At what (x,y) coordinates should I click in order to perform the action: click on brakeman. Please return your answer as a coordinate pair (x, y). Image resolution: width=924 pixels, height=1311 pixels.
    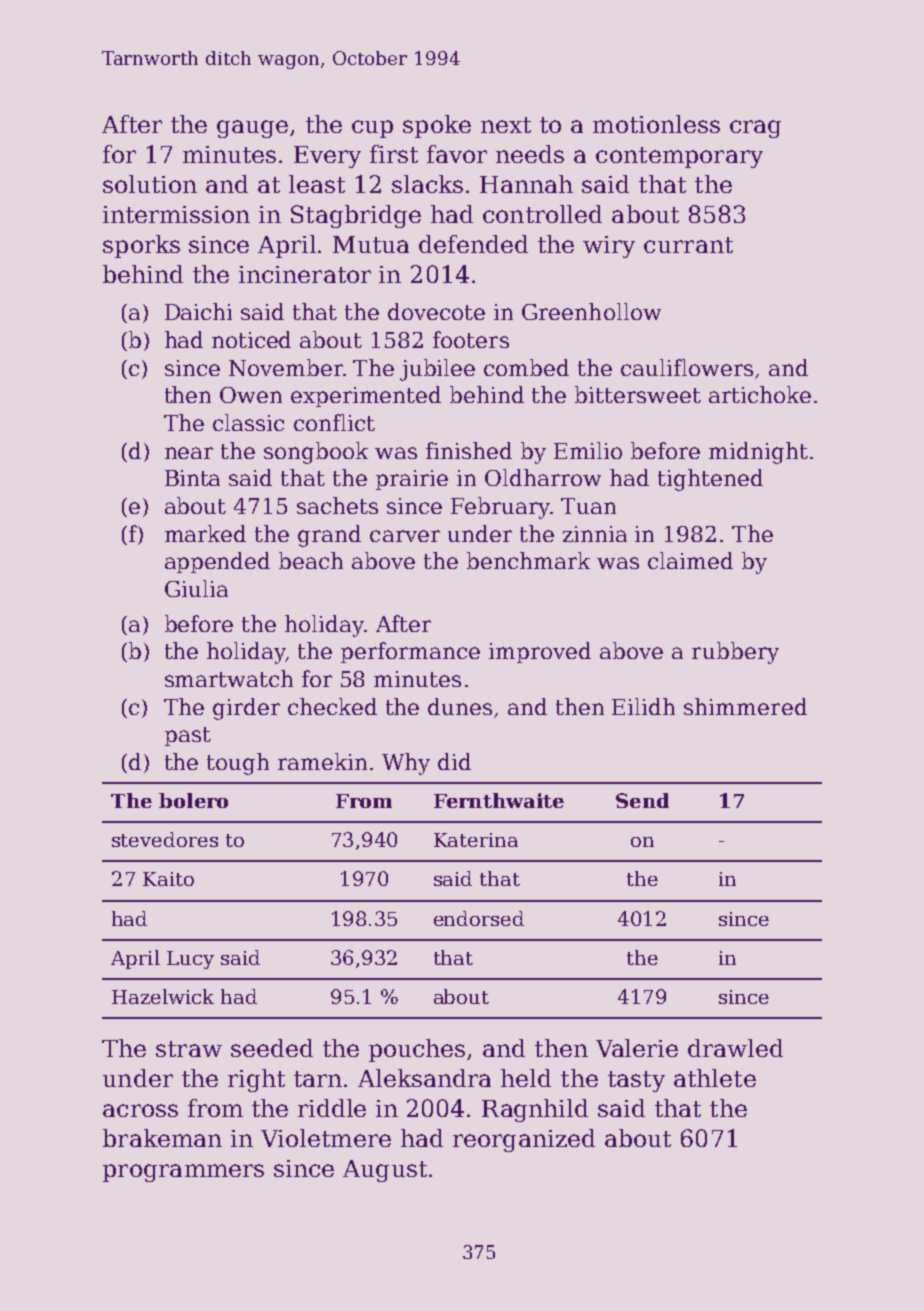
    Looking at the image, I should click on (162, 1138).
